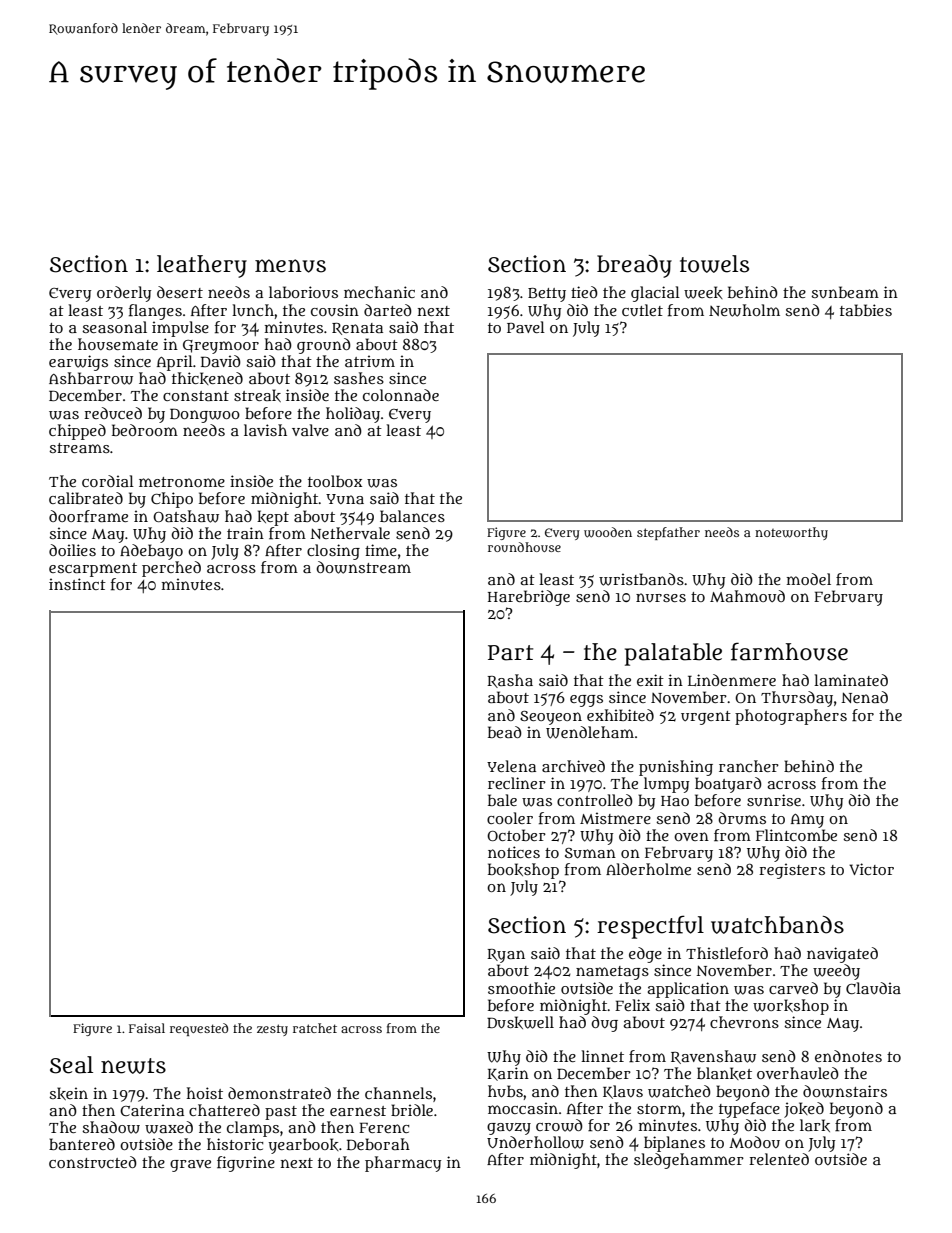 The height and width of the screenshot is (1233, 952). Describe the element at coordinates (290, 266) in the screenshot. I see `menus` at that location.
